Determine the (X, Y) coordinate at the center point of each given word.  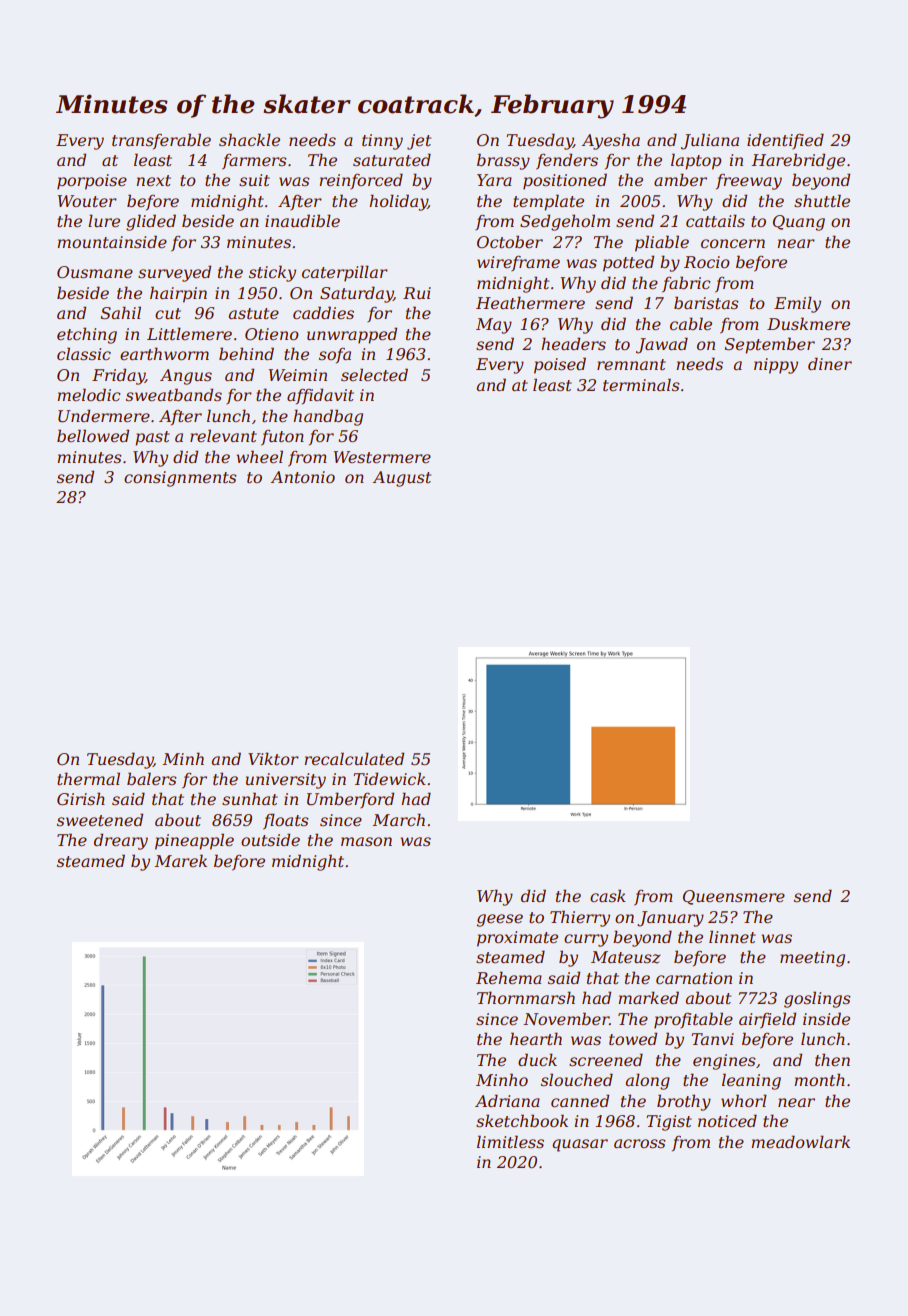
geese (500, 920)
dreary (121, 841)
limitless (510, 1141)
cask (608, 895)
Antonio (302, 477)
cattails (715, 220)
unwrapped (352, 335)
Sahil (121, 312)
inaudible (302, 220)
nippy (776, 366)
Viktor (273, 758)
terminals (641, 384)
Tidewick (389, 778)
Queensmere (734, 897)
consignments (180, 479)
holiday (398, 202)
